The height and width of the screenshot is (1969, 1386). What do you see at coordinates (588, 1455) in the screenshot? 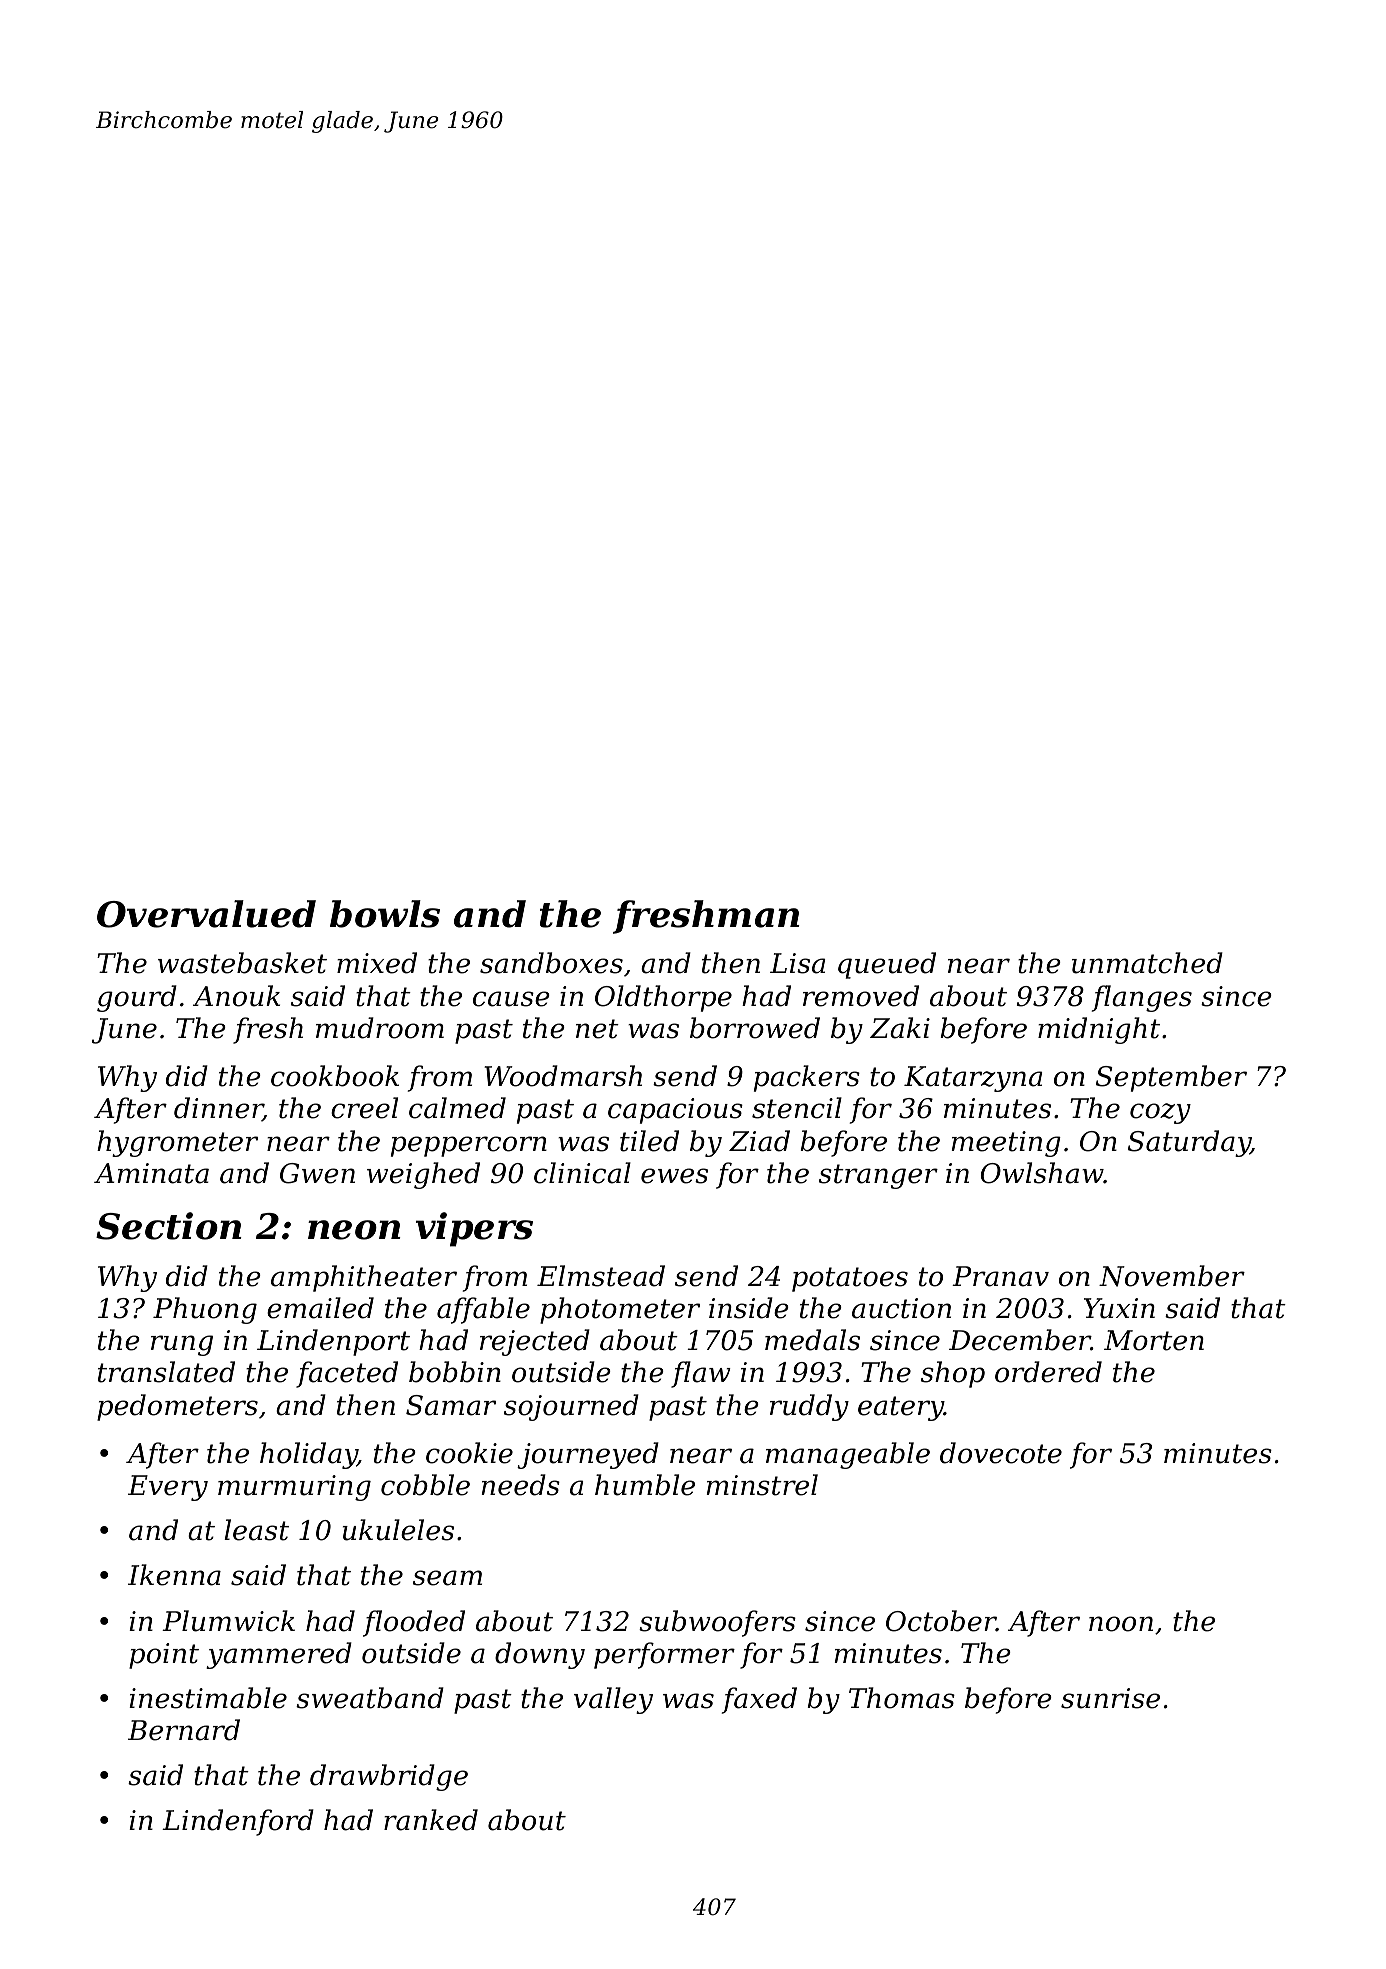
I see `journeyed` at bounding box center [588, 1455].
